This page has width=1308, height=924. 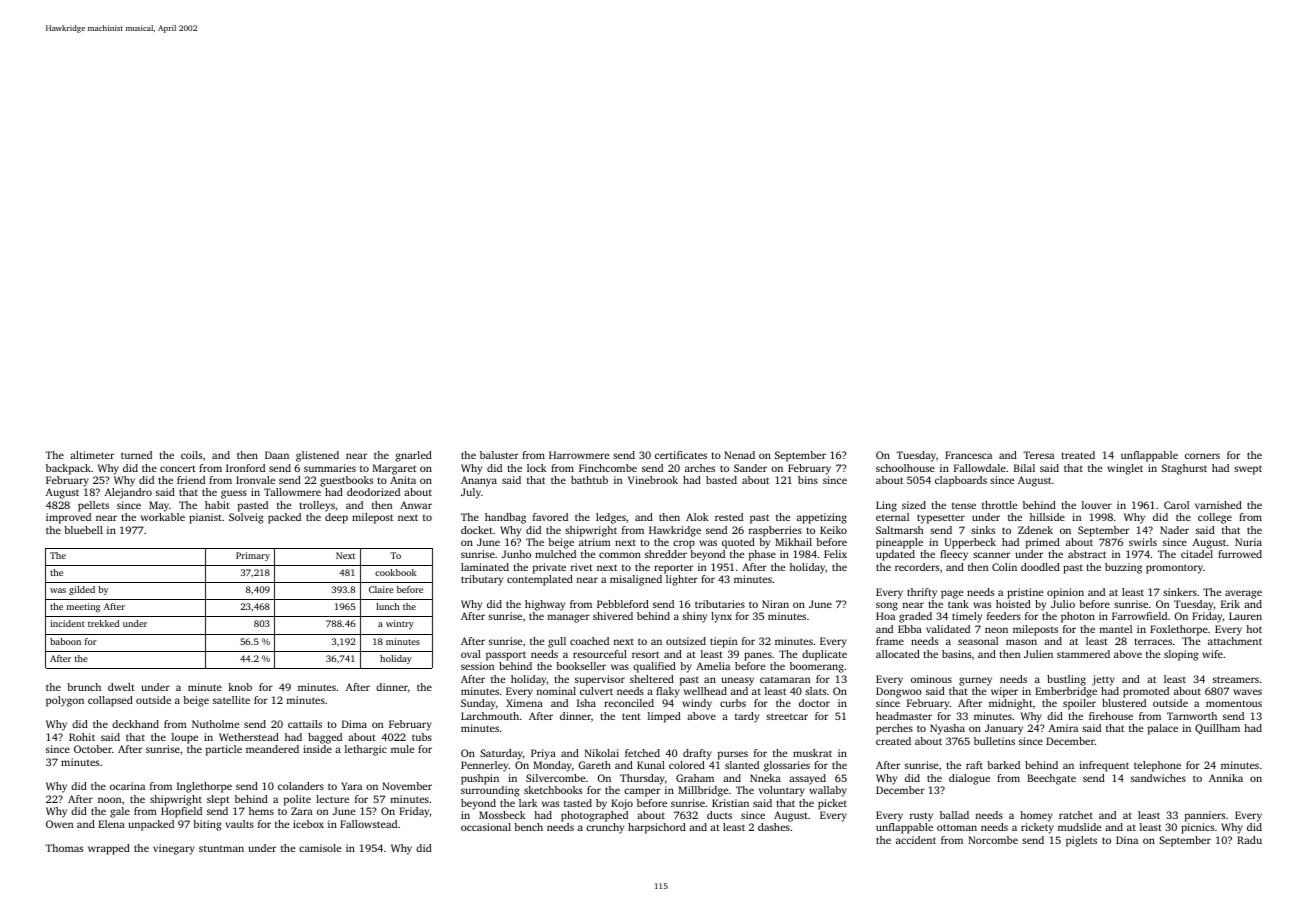 I want to click on streetcar, so click(x=787, y=716).
